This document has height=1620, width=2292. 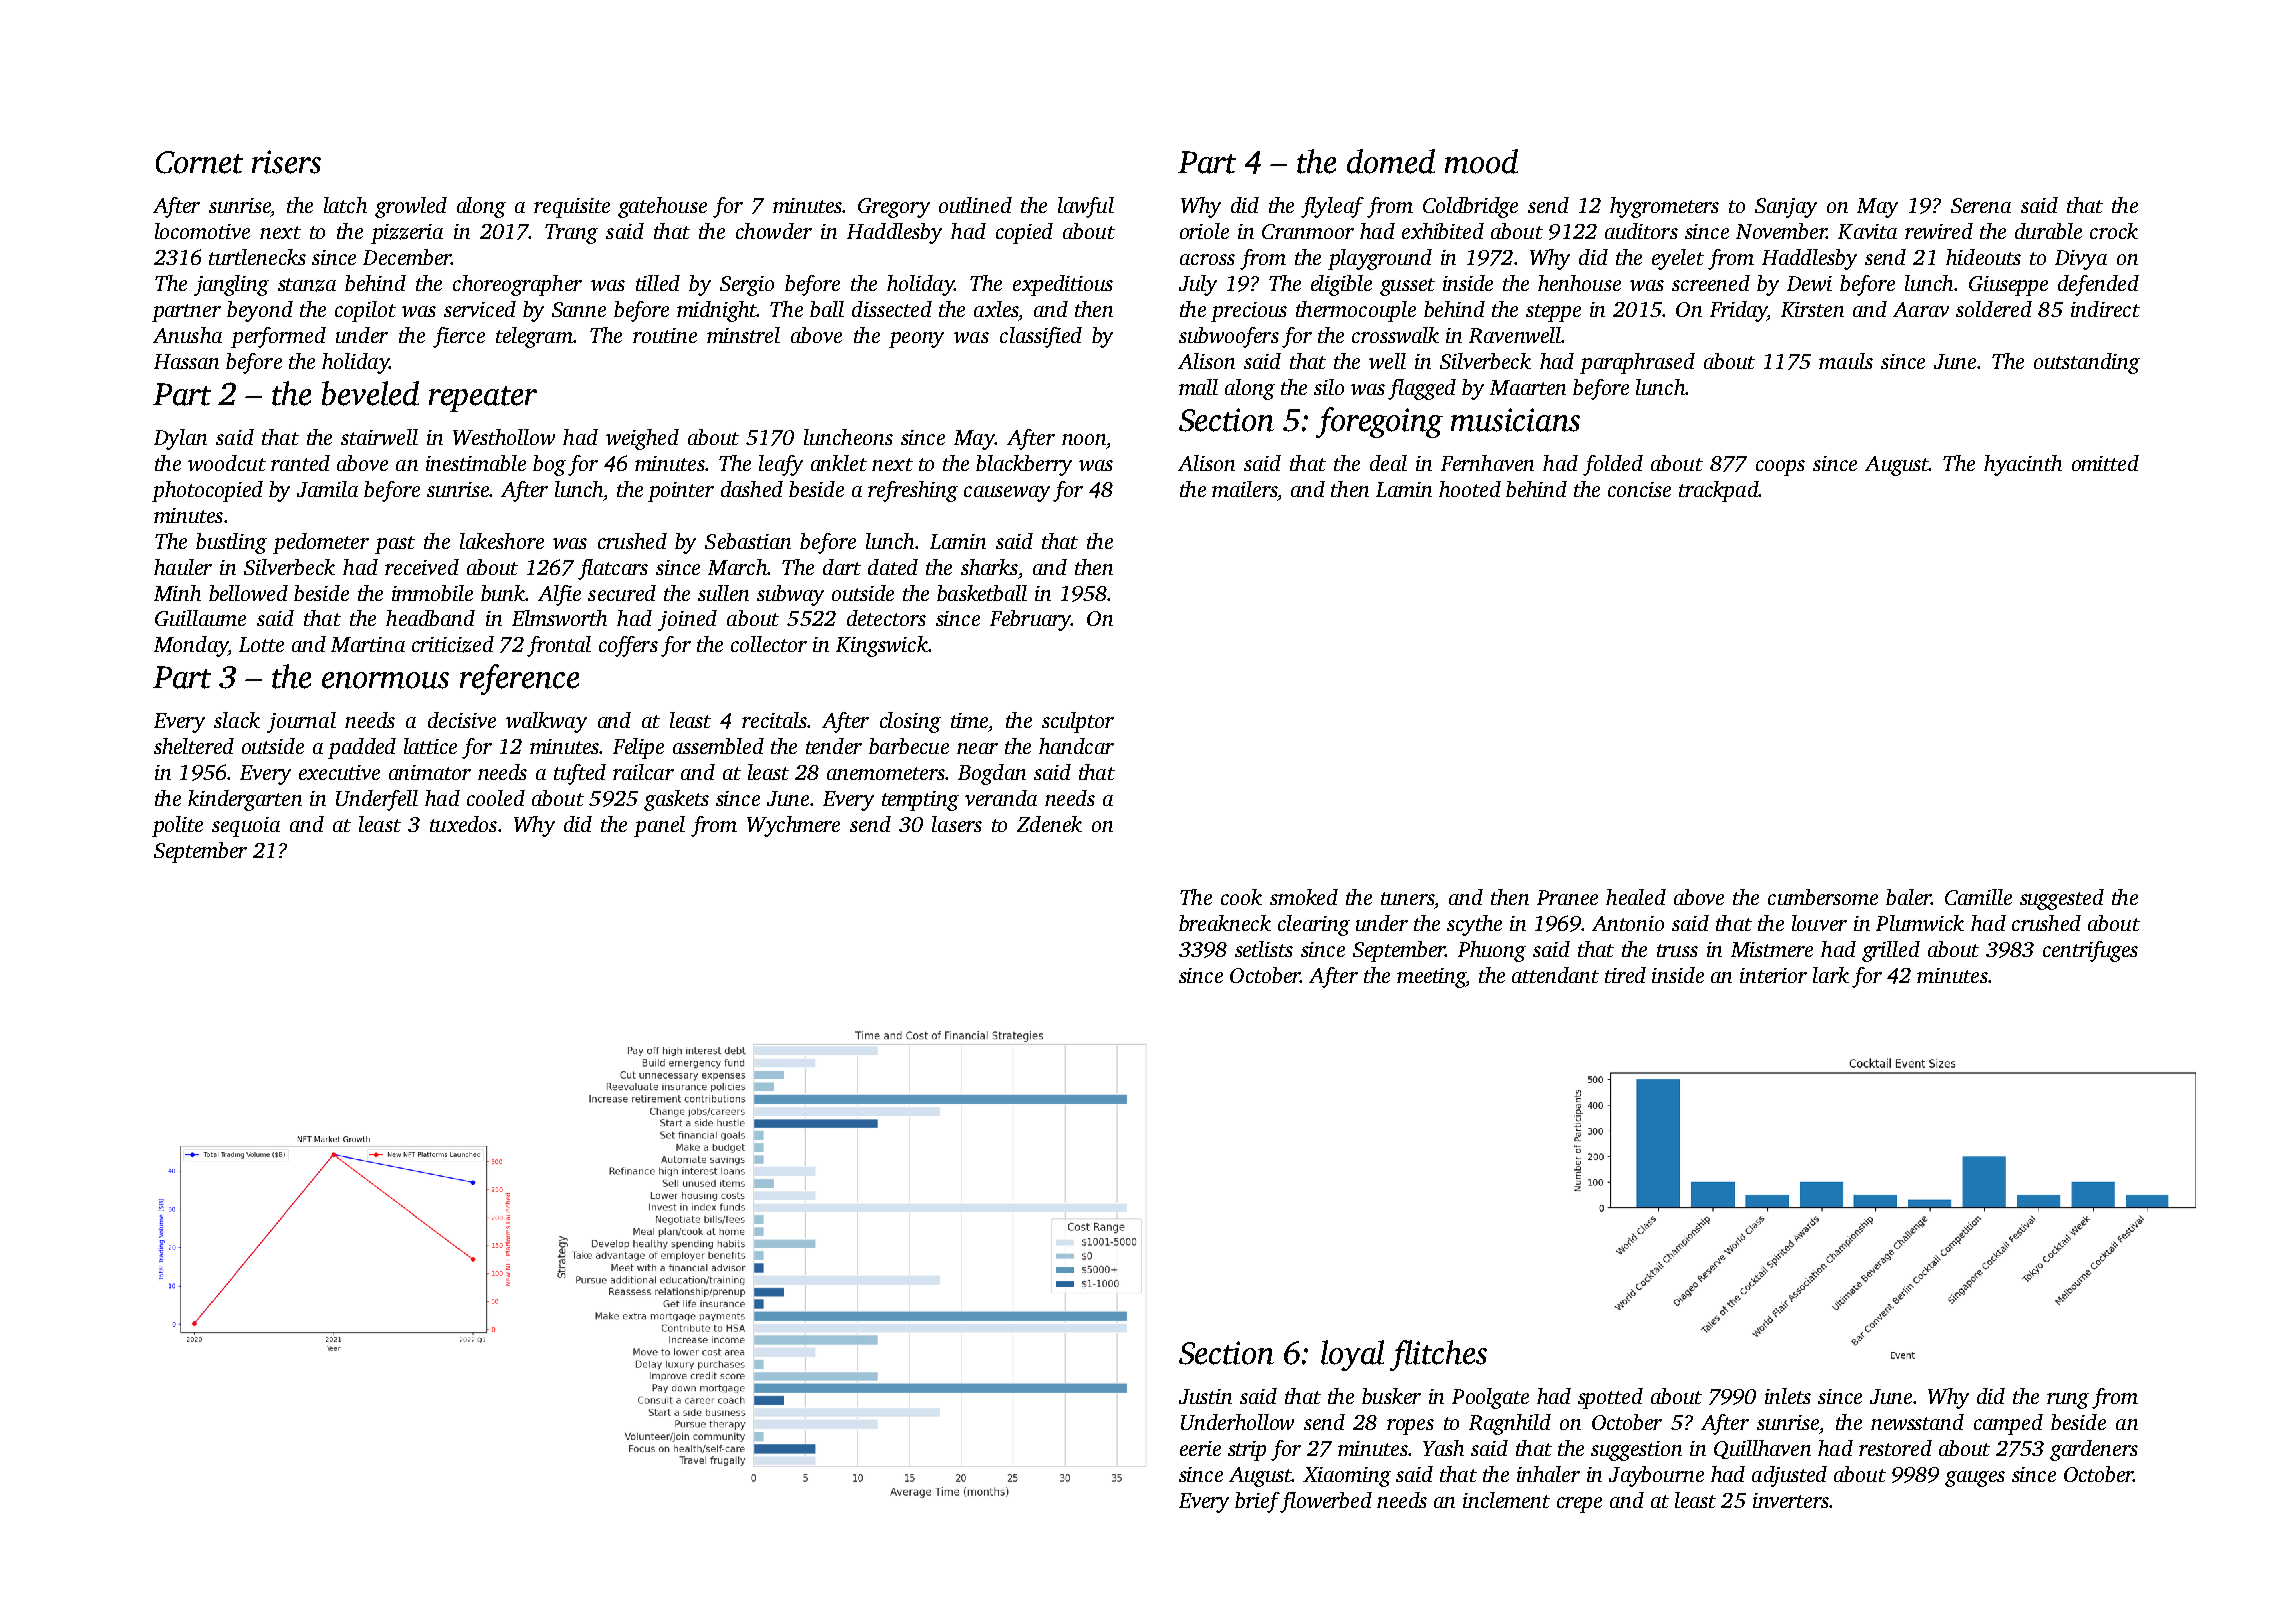 What do you see at coordinates (1579, 1505) in the document?
I see `crepe` at bounding box center [1579, 1505].
